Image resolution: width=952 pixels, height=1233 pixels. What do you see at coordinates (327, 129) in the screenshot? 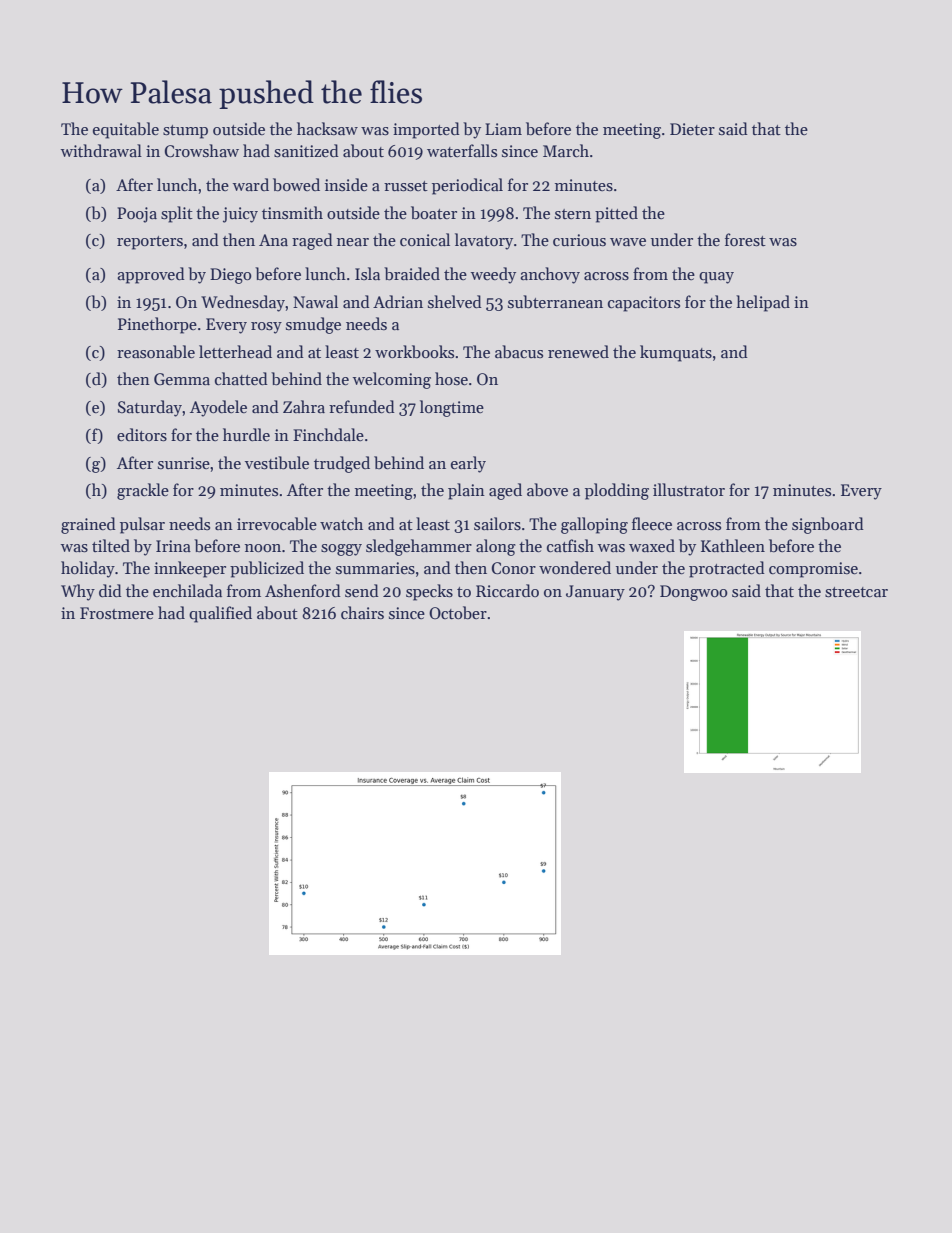
I see `hacksaw` at bounding box center [327, 129].
